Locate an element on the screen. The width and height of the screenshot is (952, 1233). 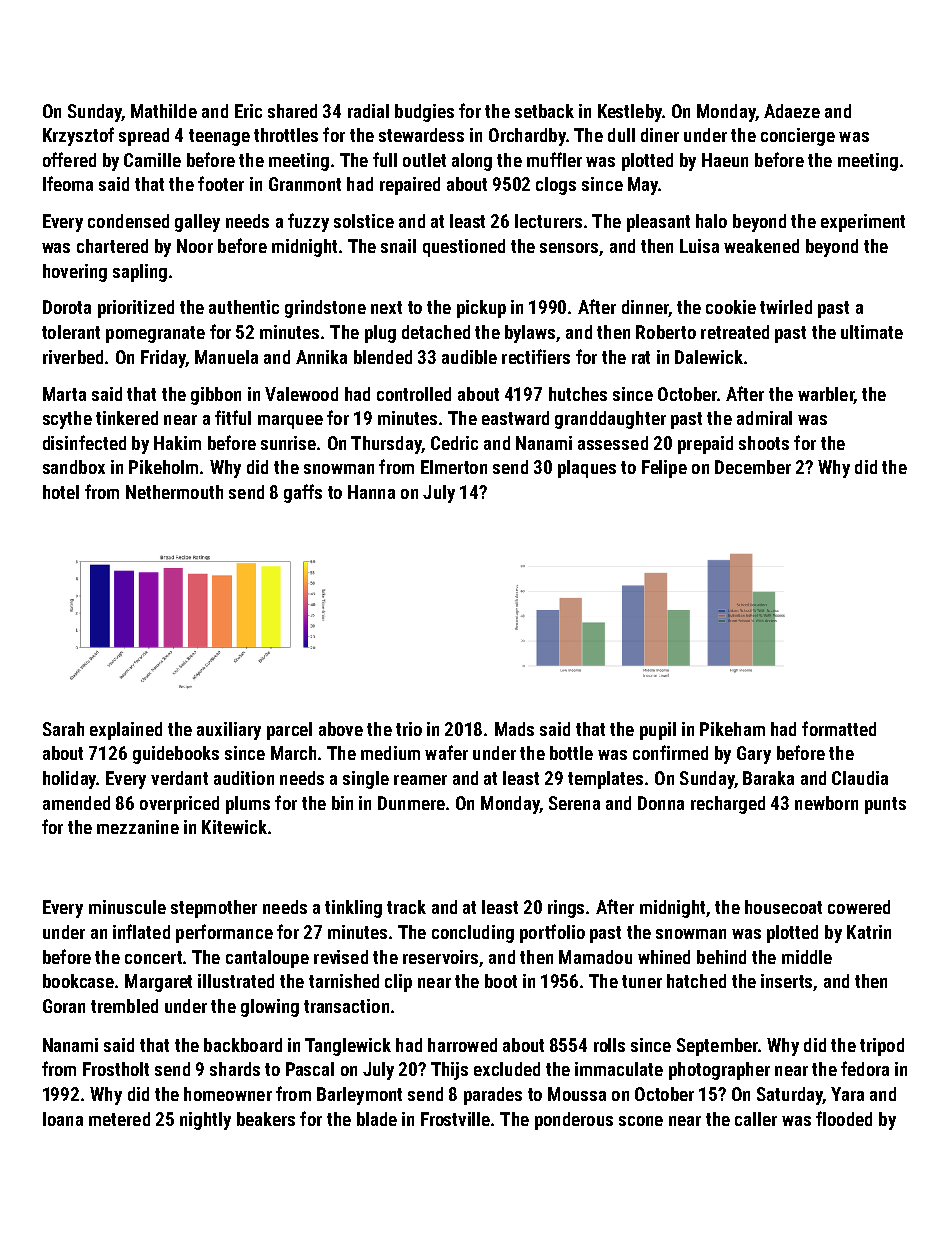
Mathilde is located at coordinates (164, 111).
